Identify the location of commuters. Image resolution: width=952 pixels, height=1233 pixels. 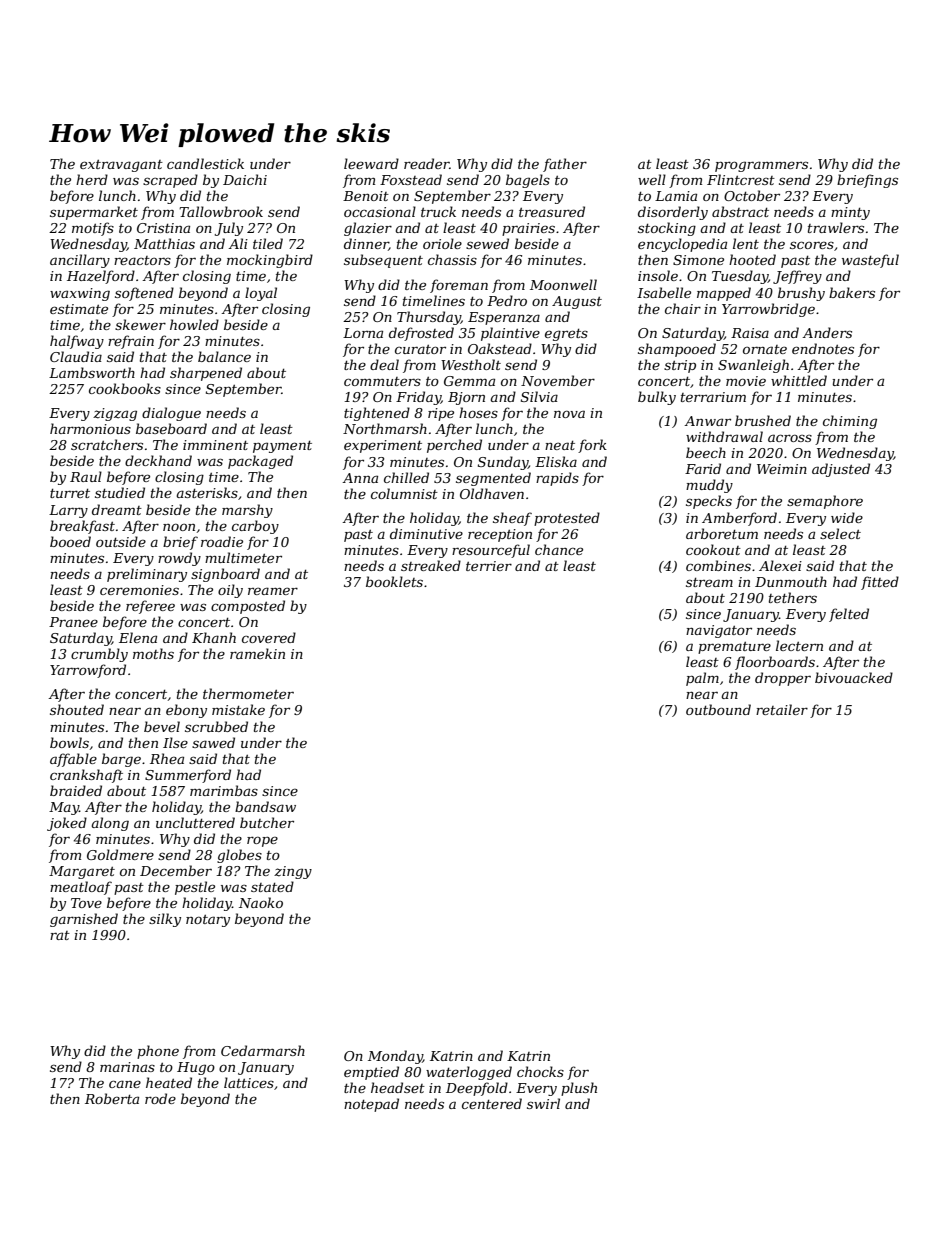
(382, 381).
